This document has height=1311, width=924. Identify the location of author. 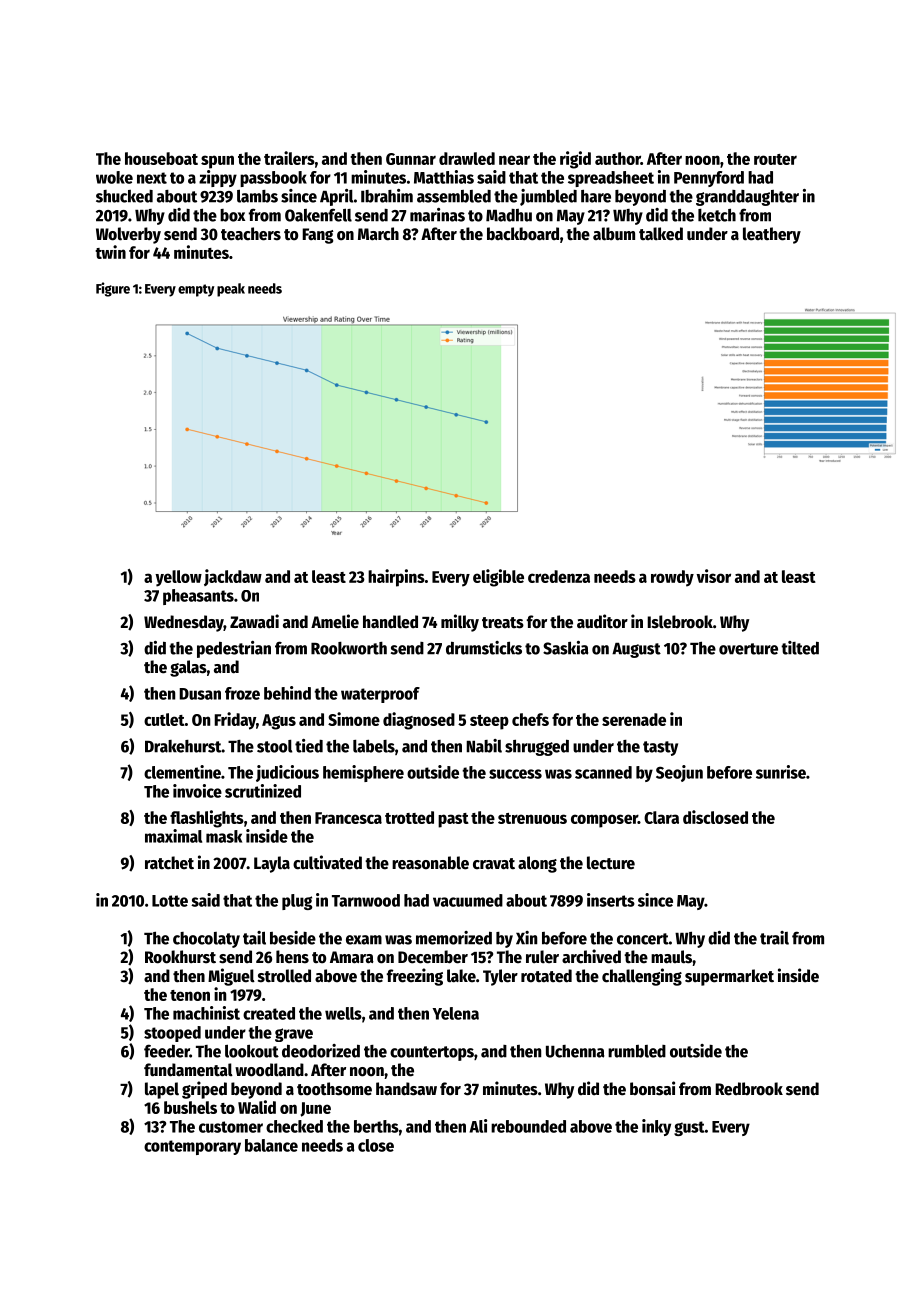
(618, 158).
